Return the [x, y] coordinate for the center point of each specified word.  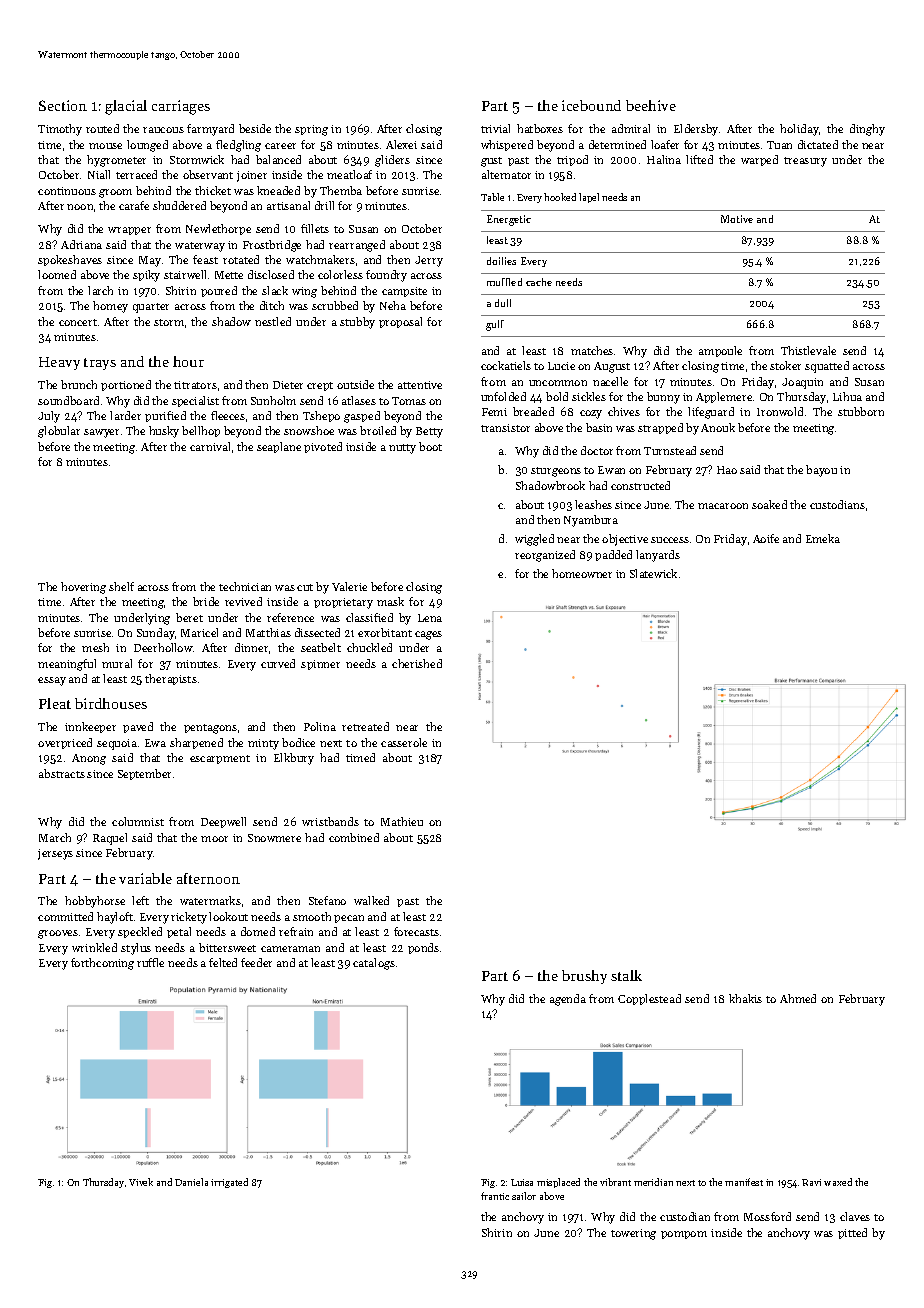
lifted [699, 159]
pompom [684, 1235]
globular [59, 432]
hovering [83, 588]
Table [492, 197]
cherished [417, 663]
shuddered [179, 205]
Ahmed [798, 998]
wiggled [534, 540]
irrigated [229, 1183]
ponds [423, 948]
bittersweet [227, 947]
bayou [821, 471]
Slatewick [653, 573]
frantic [495, 1196]
